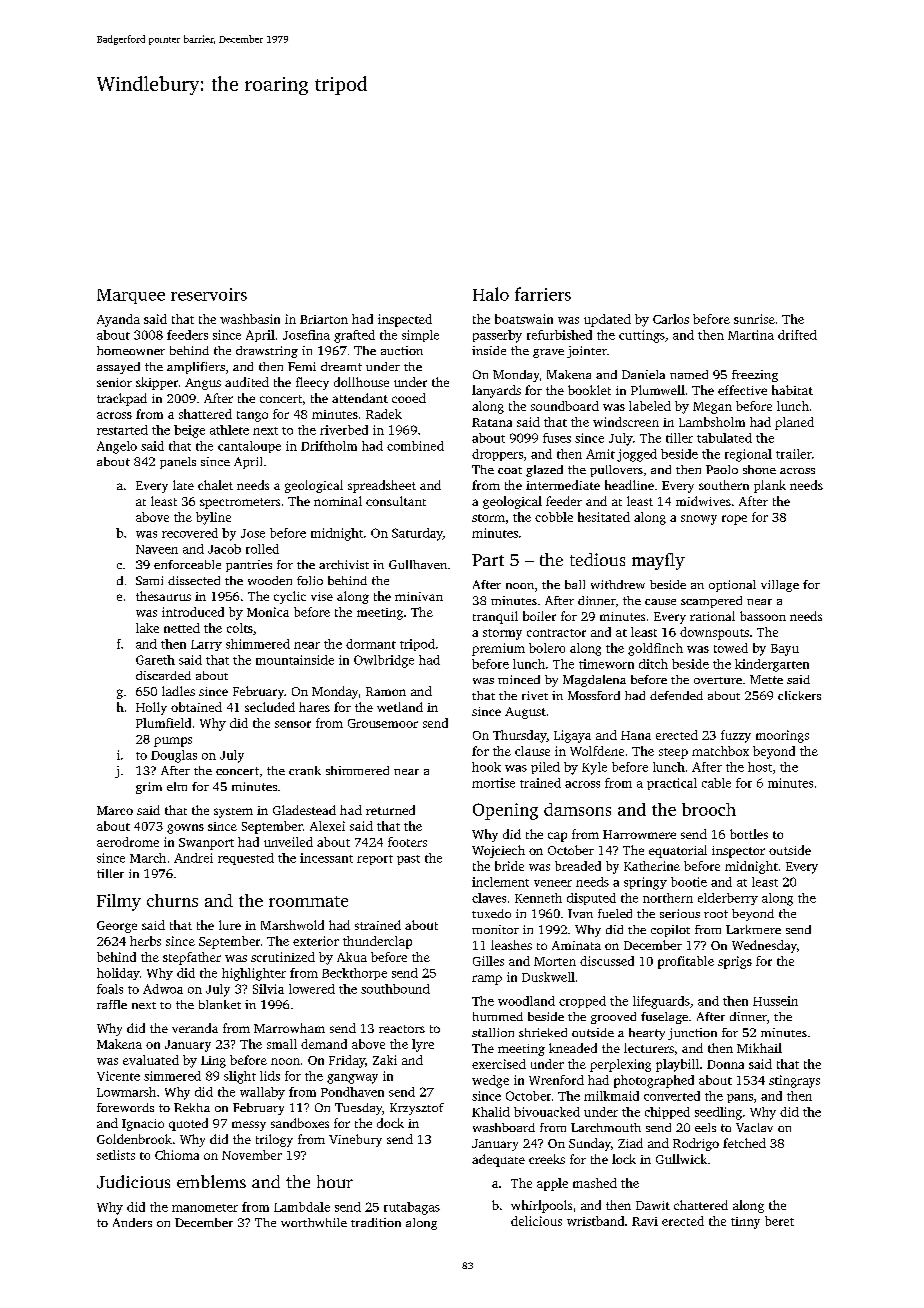  Describe the element at coordinates (205, 1208) in the screenshot. I see `manometer` at that location.
